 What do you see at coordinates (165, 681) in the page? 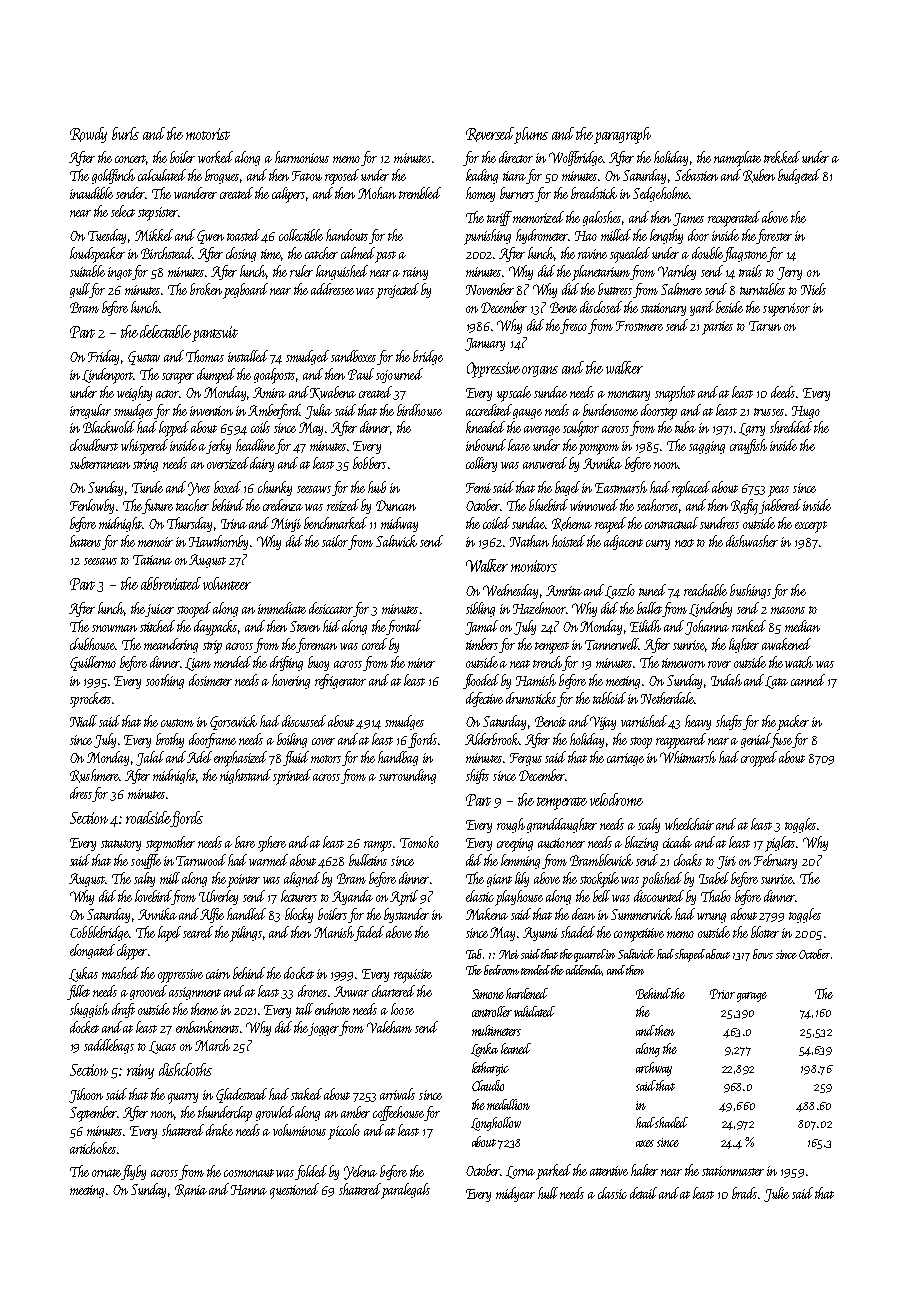
I see `soothing` at bounding box center [165, 681].
